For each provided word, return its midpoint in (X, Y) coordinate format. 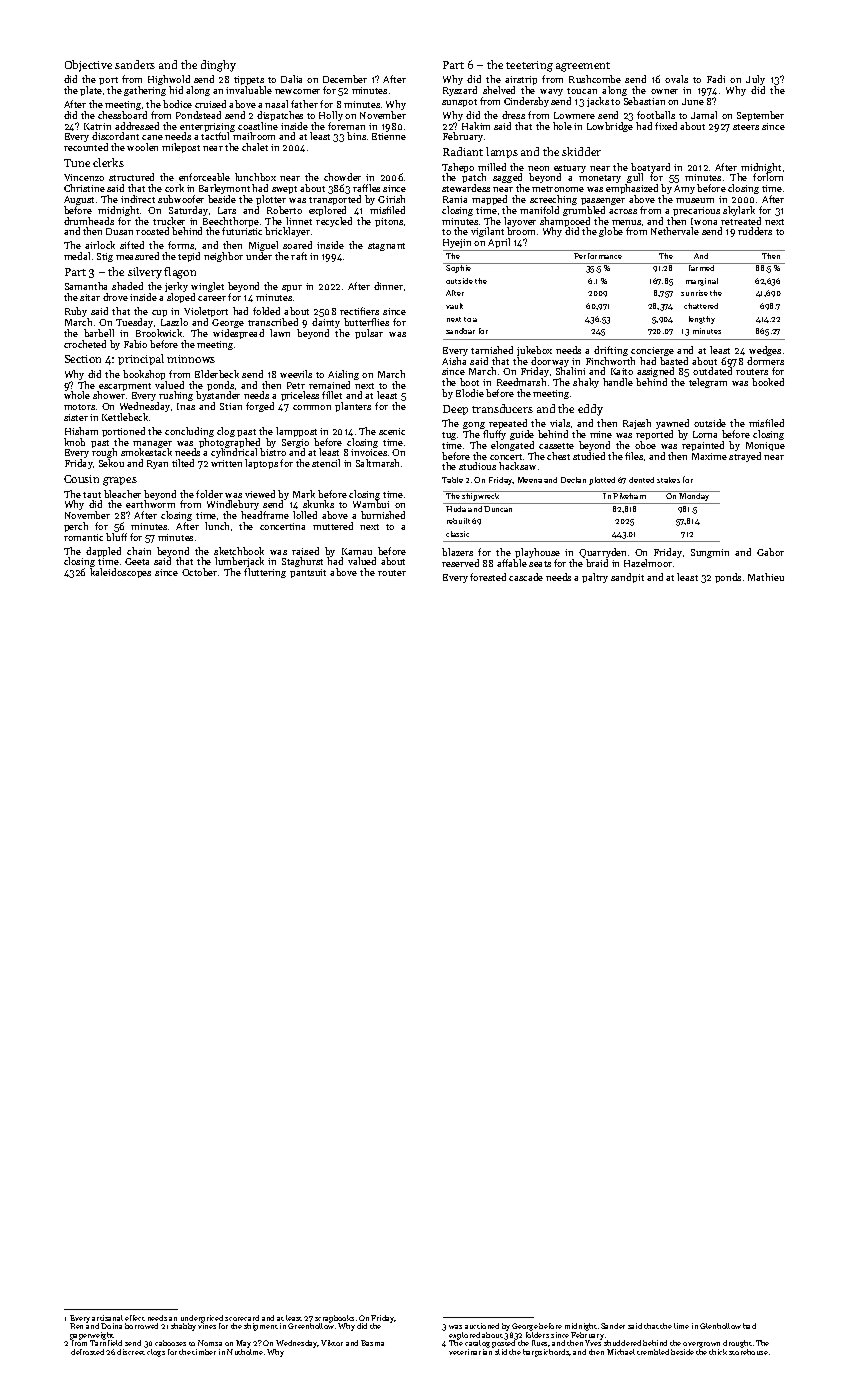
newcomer (297, 91)
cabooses (170, 1343)
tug (449, 436)
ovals (676, 79)
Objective (88, 66)
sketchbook (239, 551)
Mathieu (766, 577)
